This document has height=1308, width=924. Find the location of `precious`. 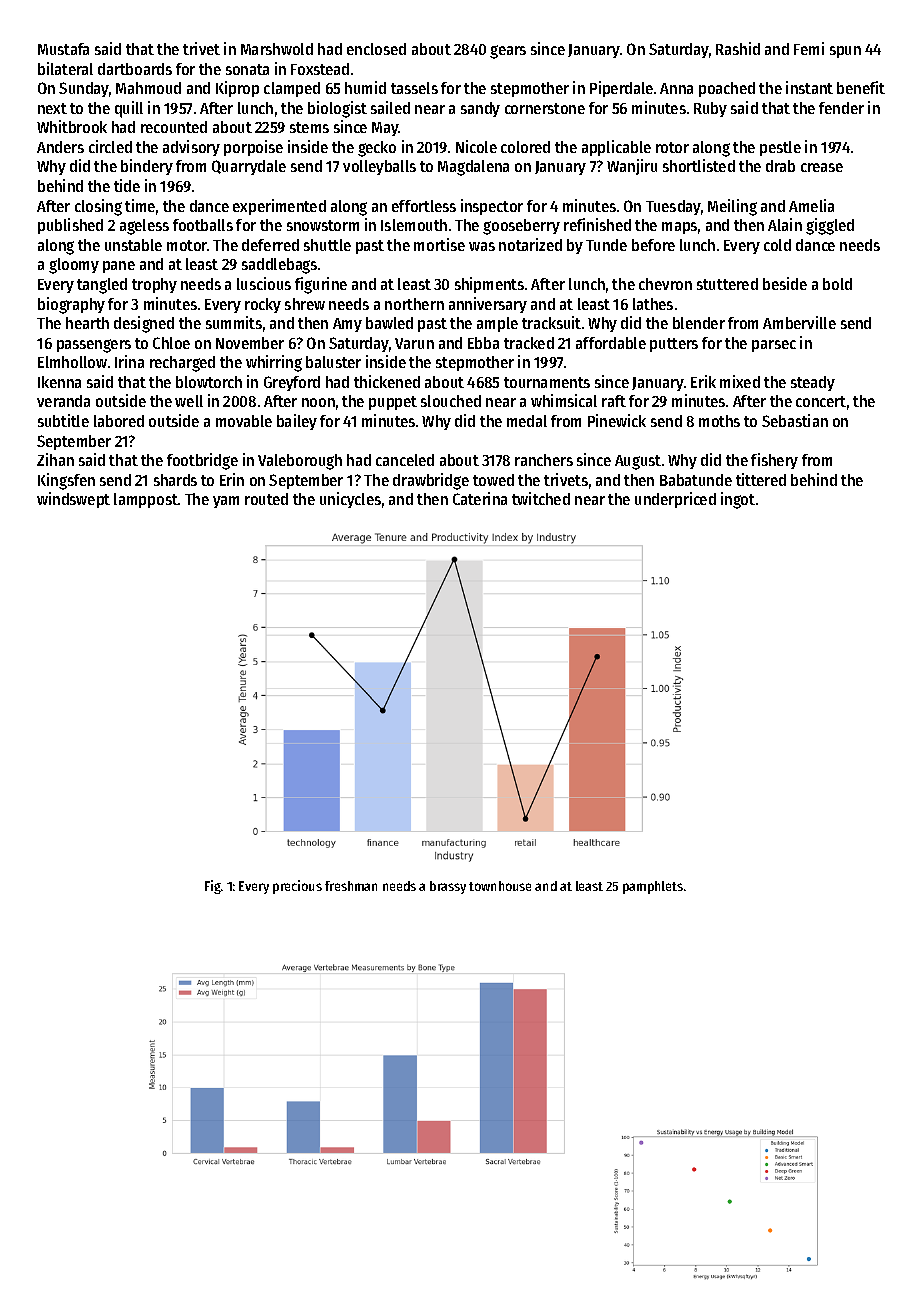

precious is located at coordinates (297, 887).
